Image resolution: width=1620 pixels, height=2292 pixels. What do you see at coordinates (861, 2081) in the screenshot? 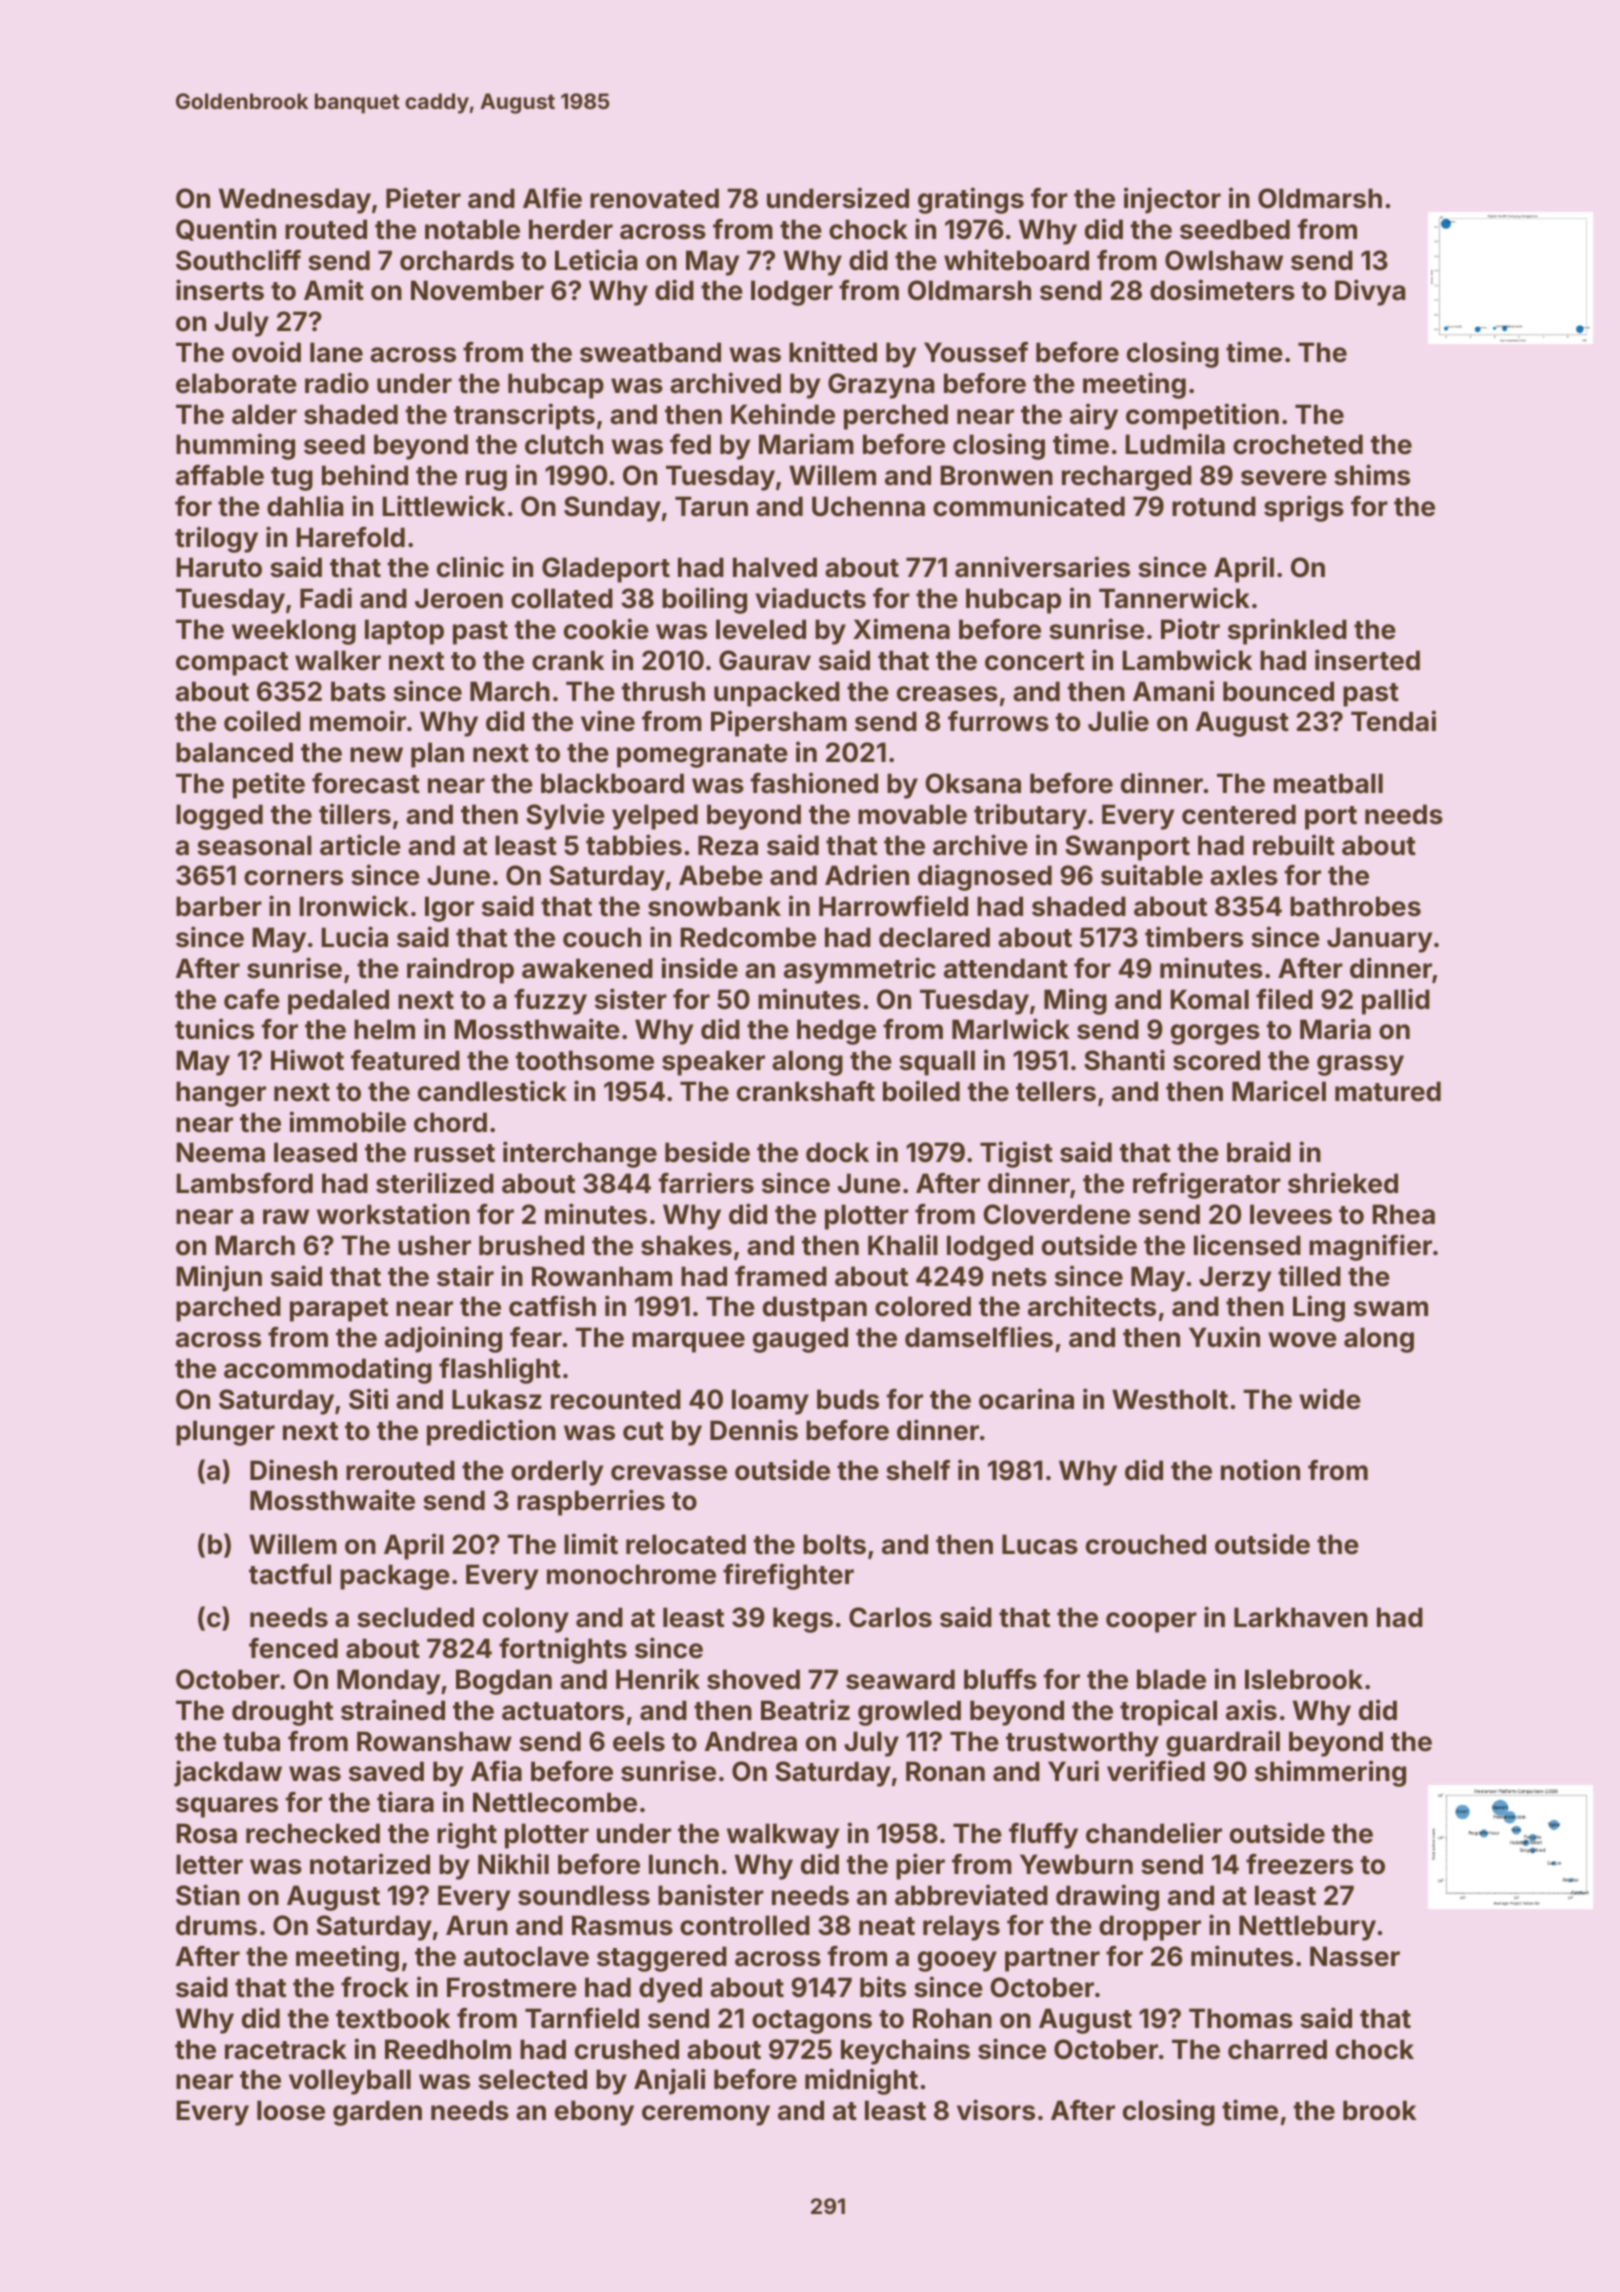
I see `midnight` at bounding box center [861, 2081].
